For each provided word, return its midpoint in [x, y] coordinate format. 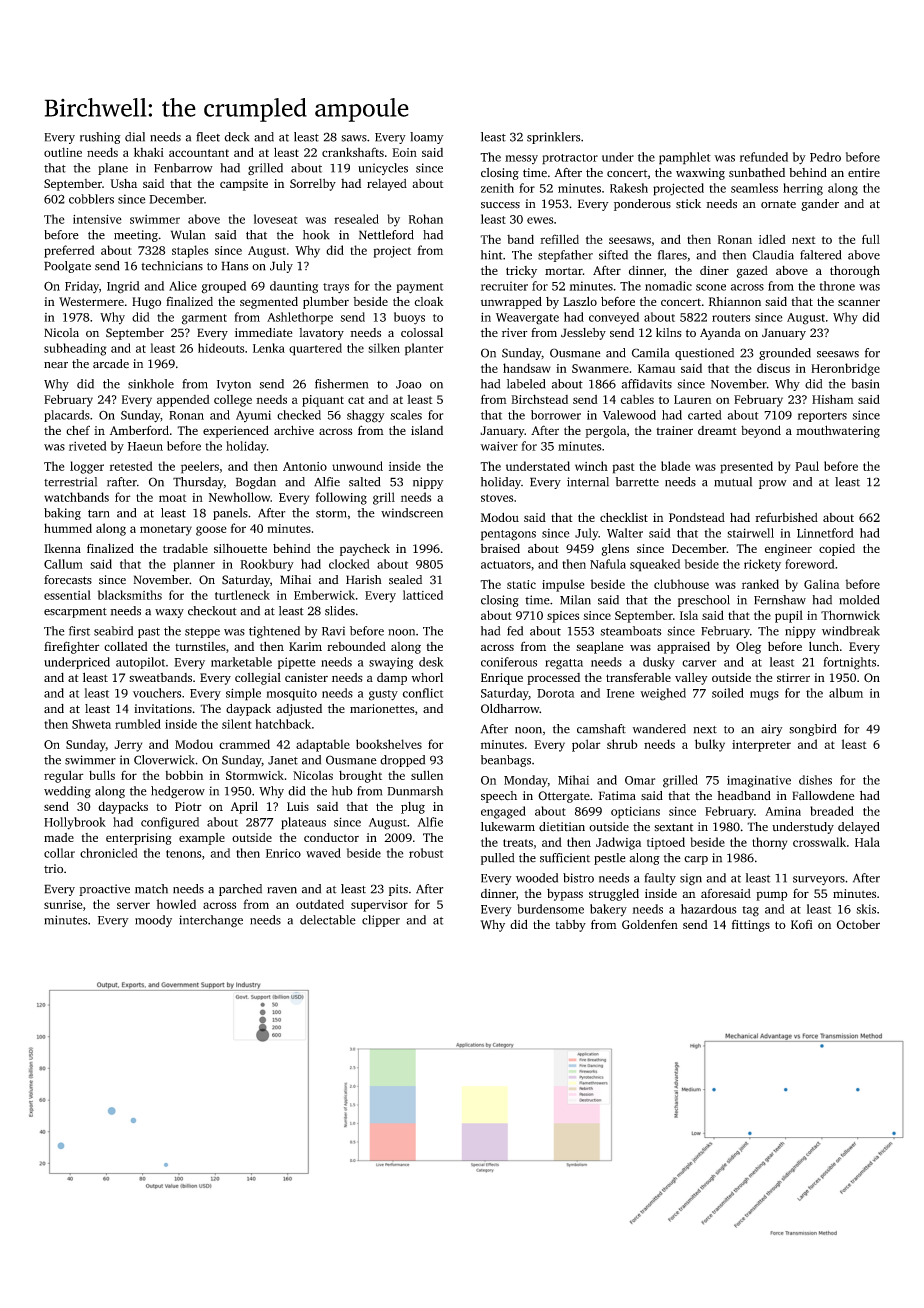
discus [773, 368]
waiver [499, 446]
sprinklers [554, 138]
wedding [67, 792]
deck [236, 137]
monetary [166, 530]
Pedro [825, 157]
